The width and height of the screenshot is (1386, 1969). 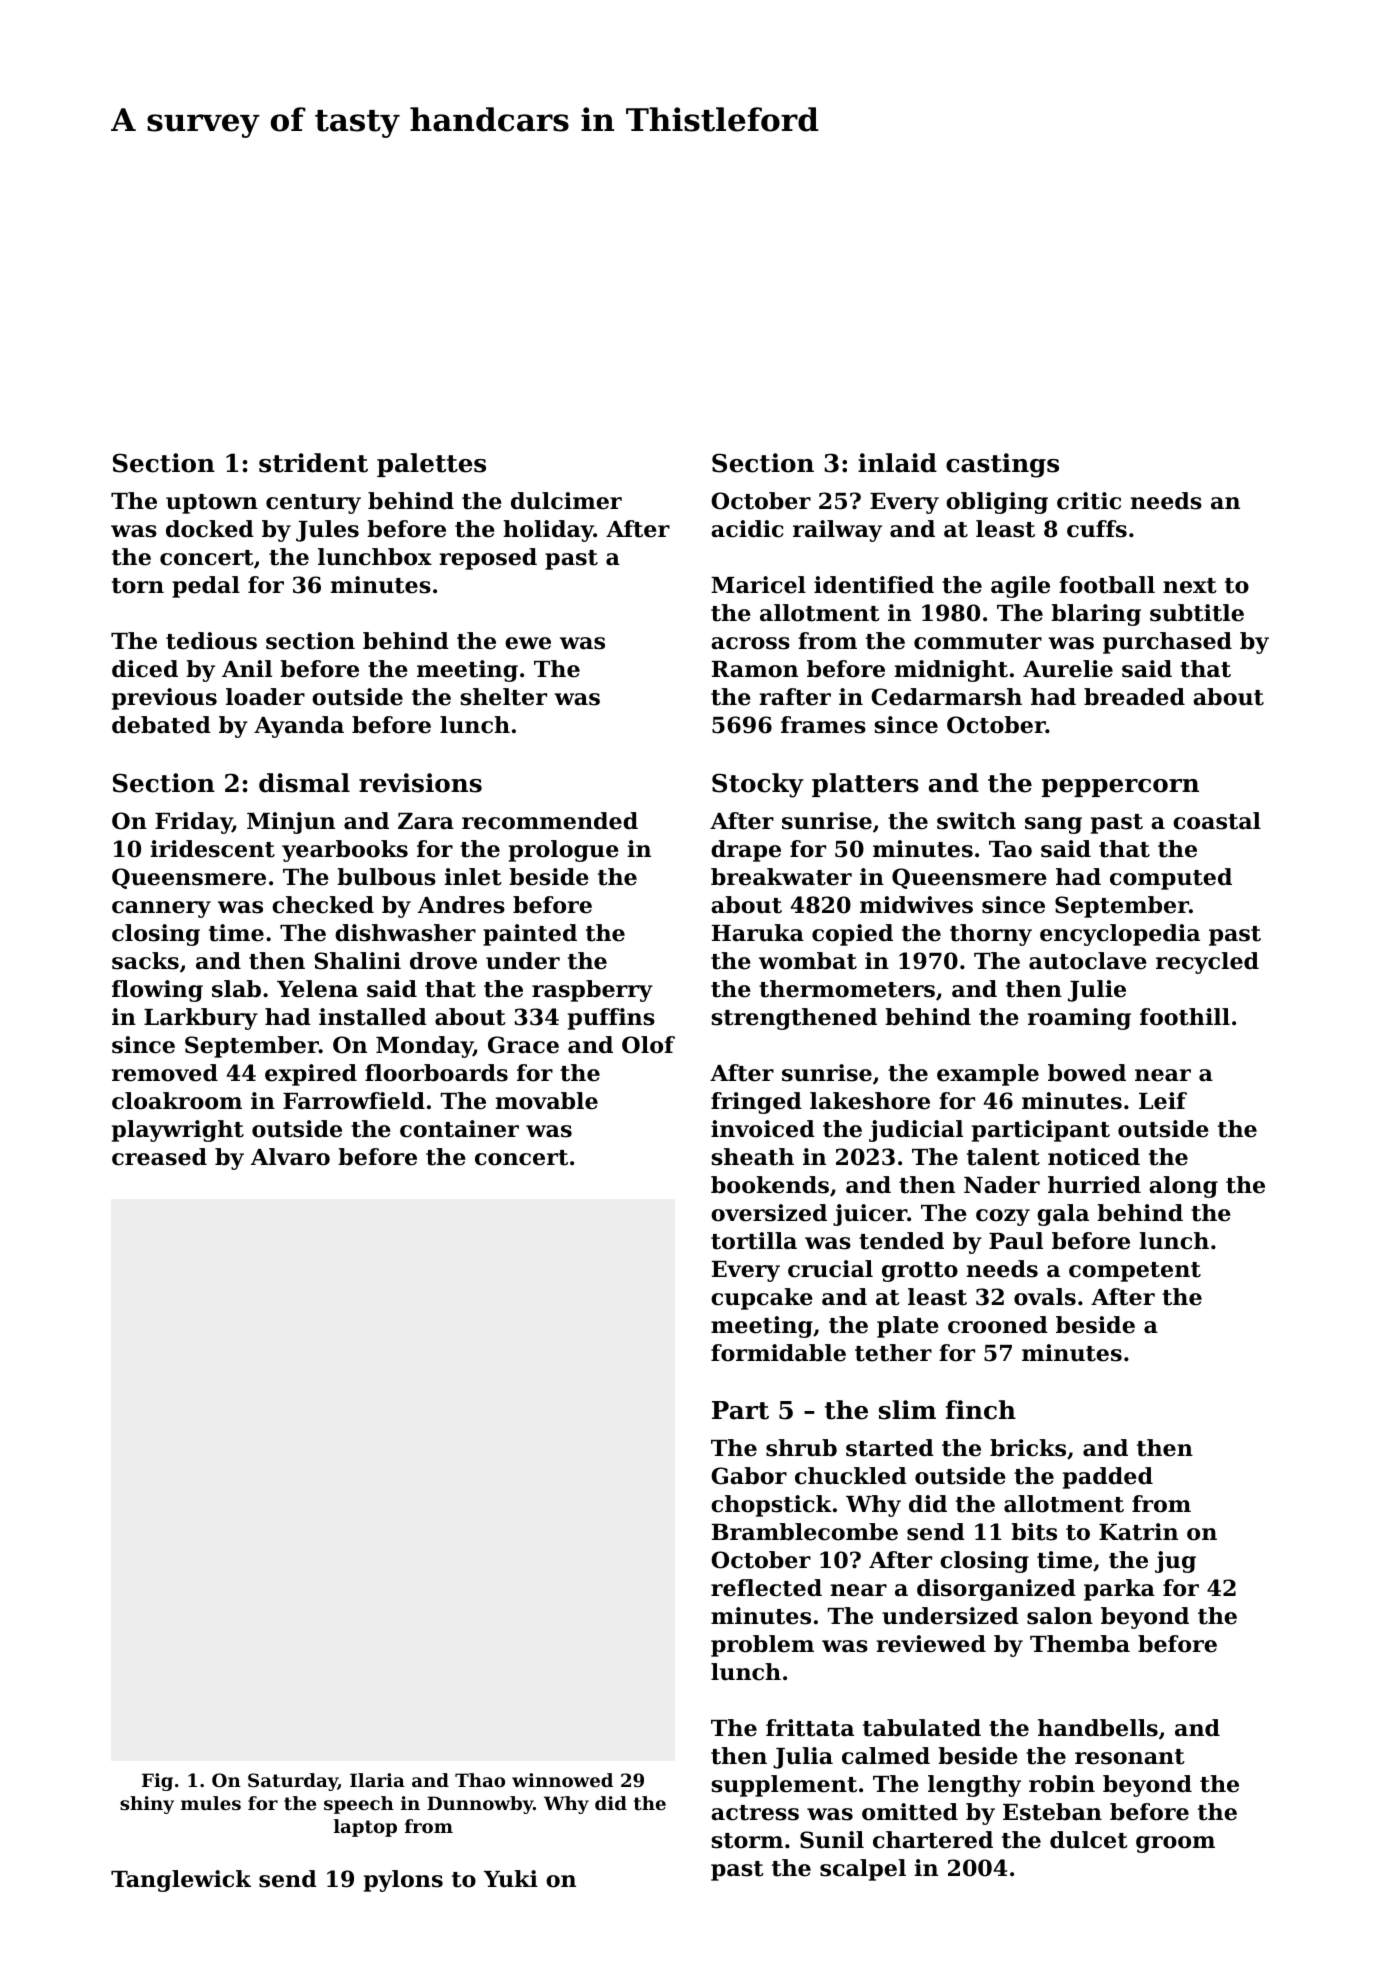 What do you see at coordinates (431, 465) in the screenshot?
I see `palettes` at bounding box center [431, 465].
